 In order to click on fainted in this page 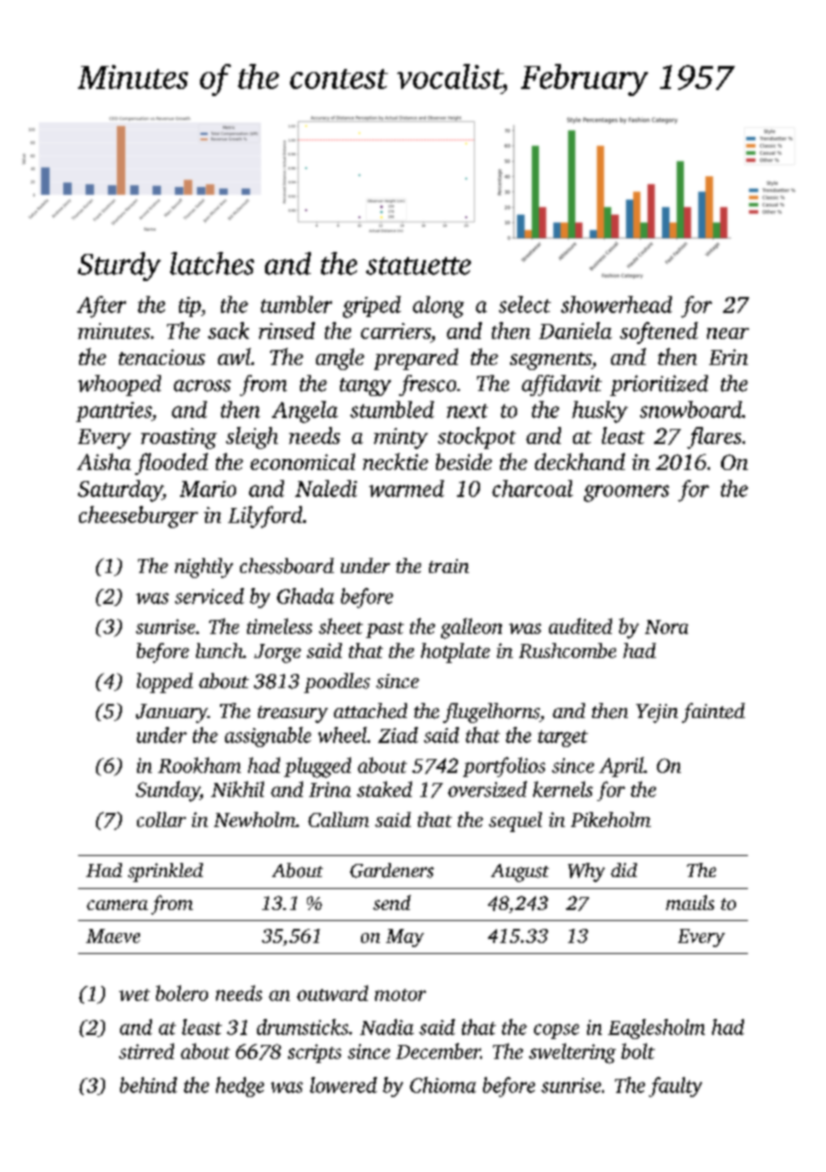, I will do `click(713, 713)`.
